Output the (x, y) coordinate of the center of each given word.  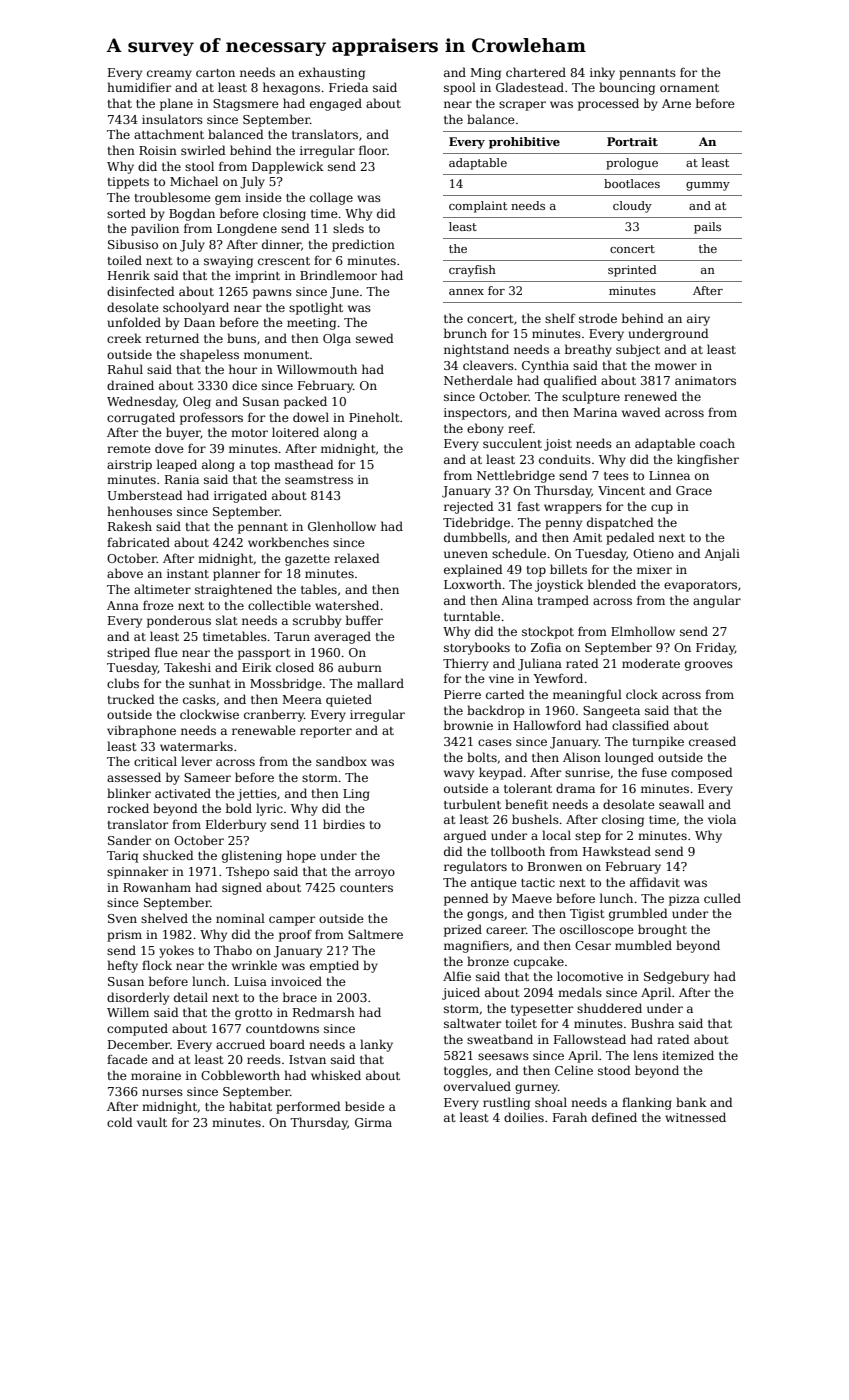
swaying (228, 262)
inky (602, 73)
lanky (376, 1045)
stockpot (548, 632)
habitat (250, 1106)
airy (698, 320)
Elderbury (236, 825)
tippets (128, 183)
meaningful (587, 695)
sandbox (341, 761)
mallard (380, 683)
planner (236, 574)
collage (331, 198)
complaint (478, 207)
